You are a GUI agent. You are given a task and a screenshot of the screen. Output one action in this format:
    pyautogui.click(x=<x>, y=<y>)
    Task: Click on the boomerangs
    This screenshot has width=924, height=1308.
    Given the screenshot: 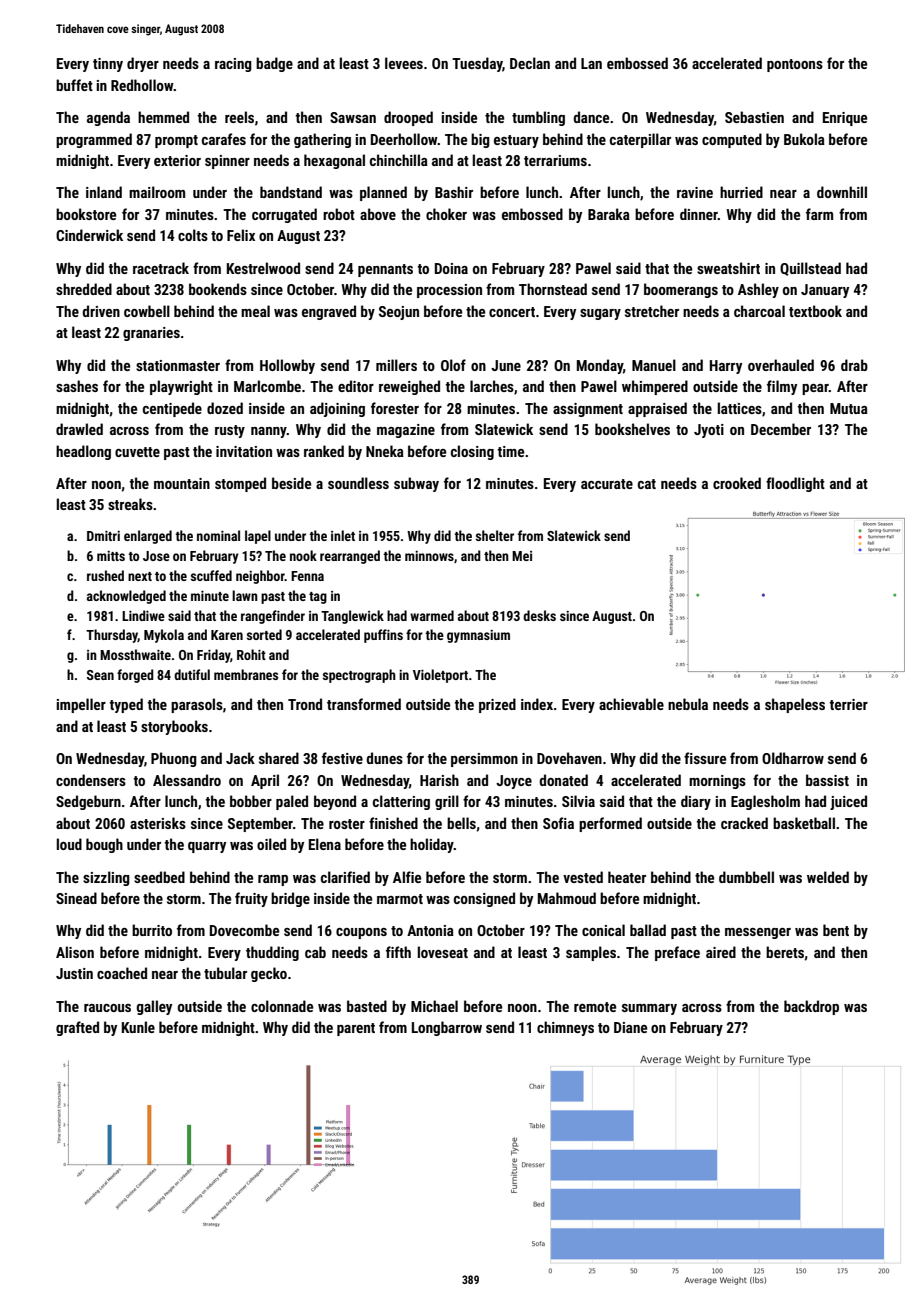 What is the action you would take?
    pyautogui.click(x=681, y=290)
